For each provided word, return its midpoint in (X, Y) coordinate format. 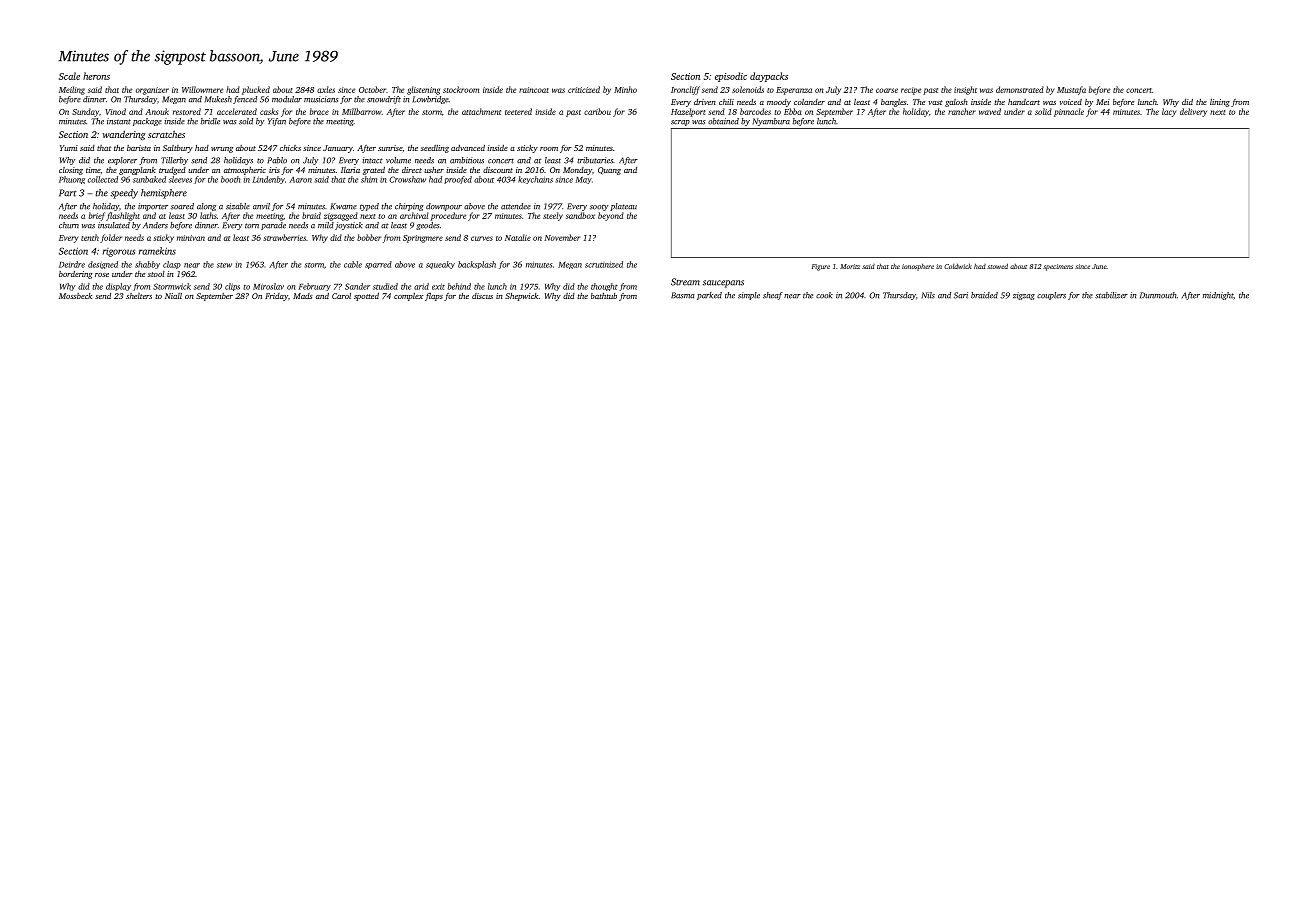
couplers (1051, 296)
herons (96, 76)
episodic (731, 77)
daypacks (769, 77)
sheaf (773, 296)
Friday (276, 297)
